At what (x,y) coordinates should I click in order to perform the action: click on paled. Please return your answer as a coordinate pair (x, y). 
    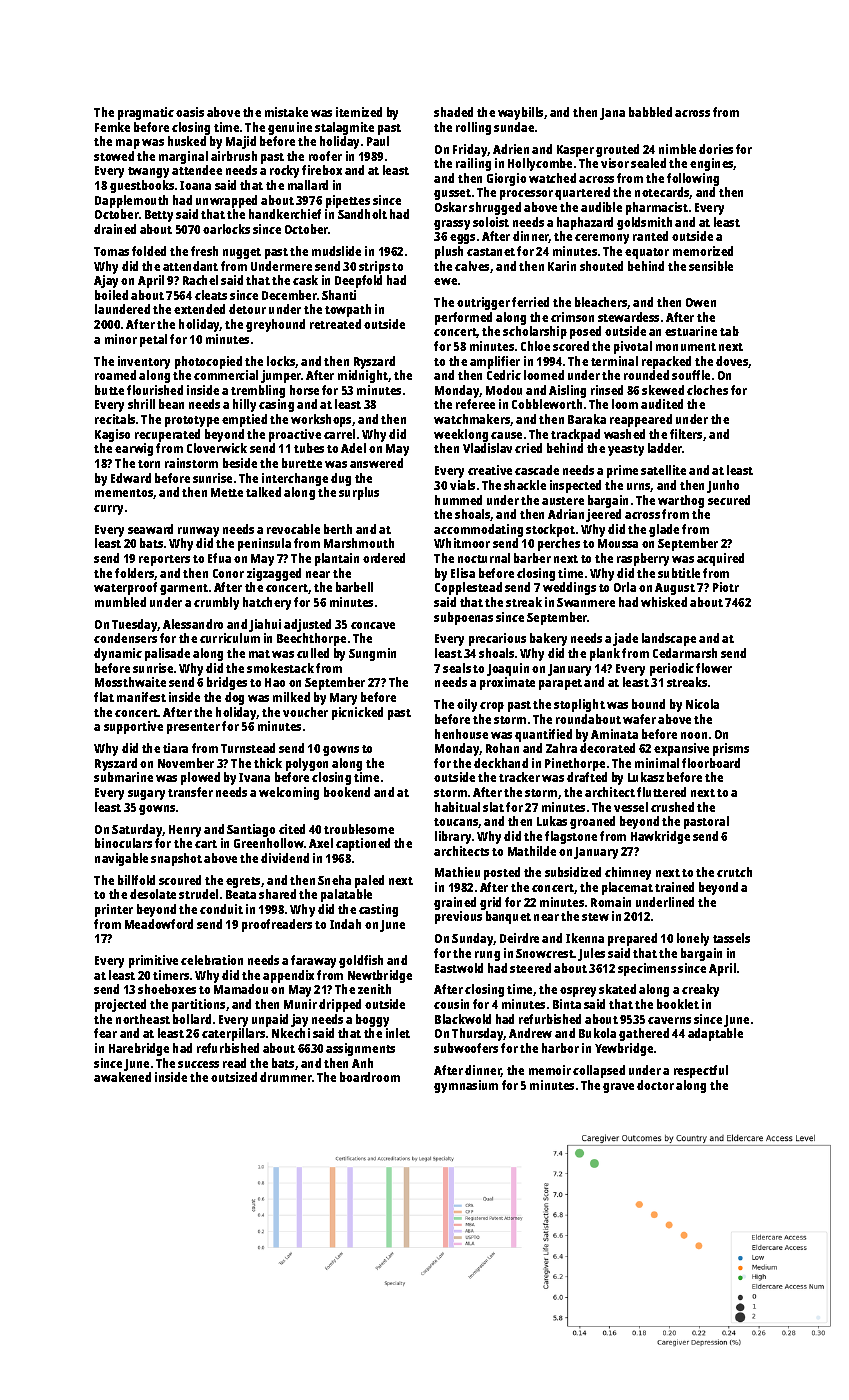
    Looking at the image, I should click on (369, 881).
